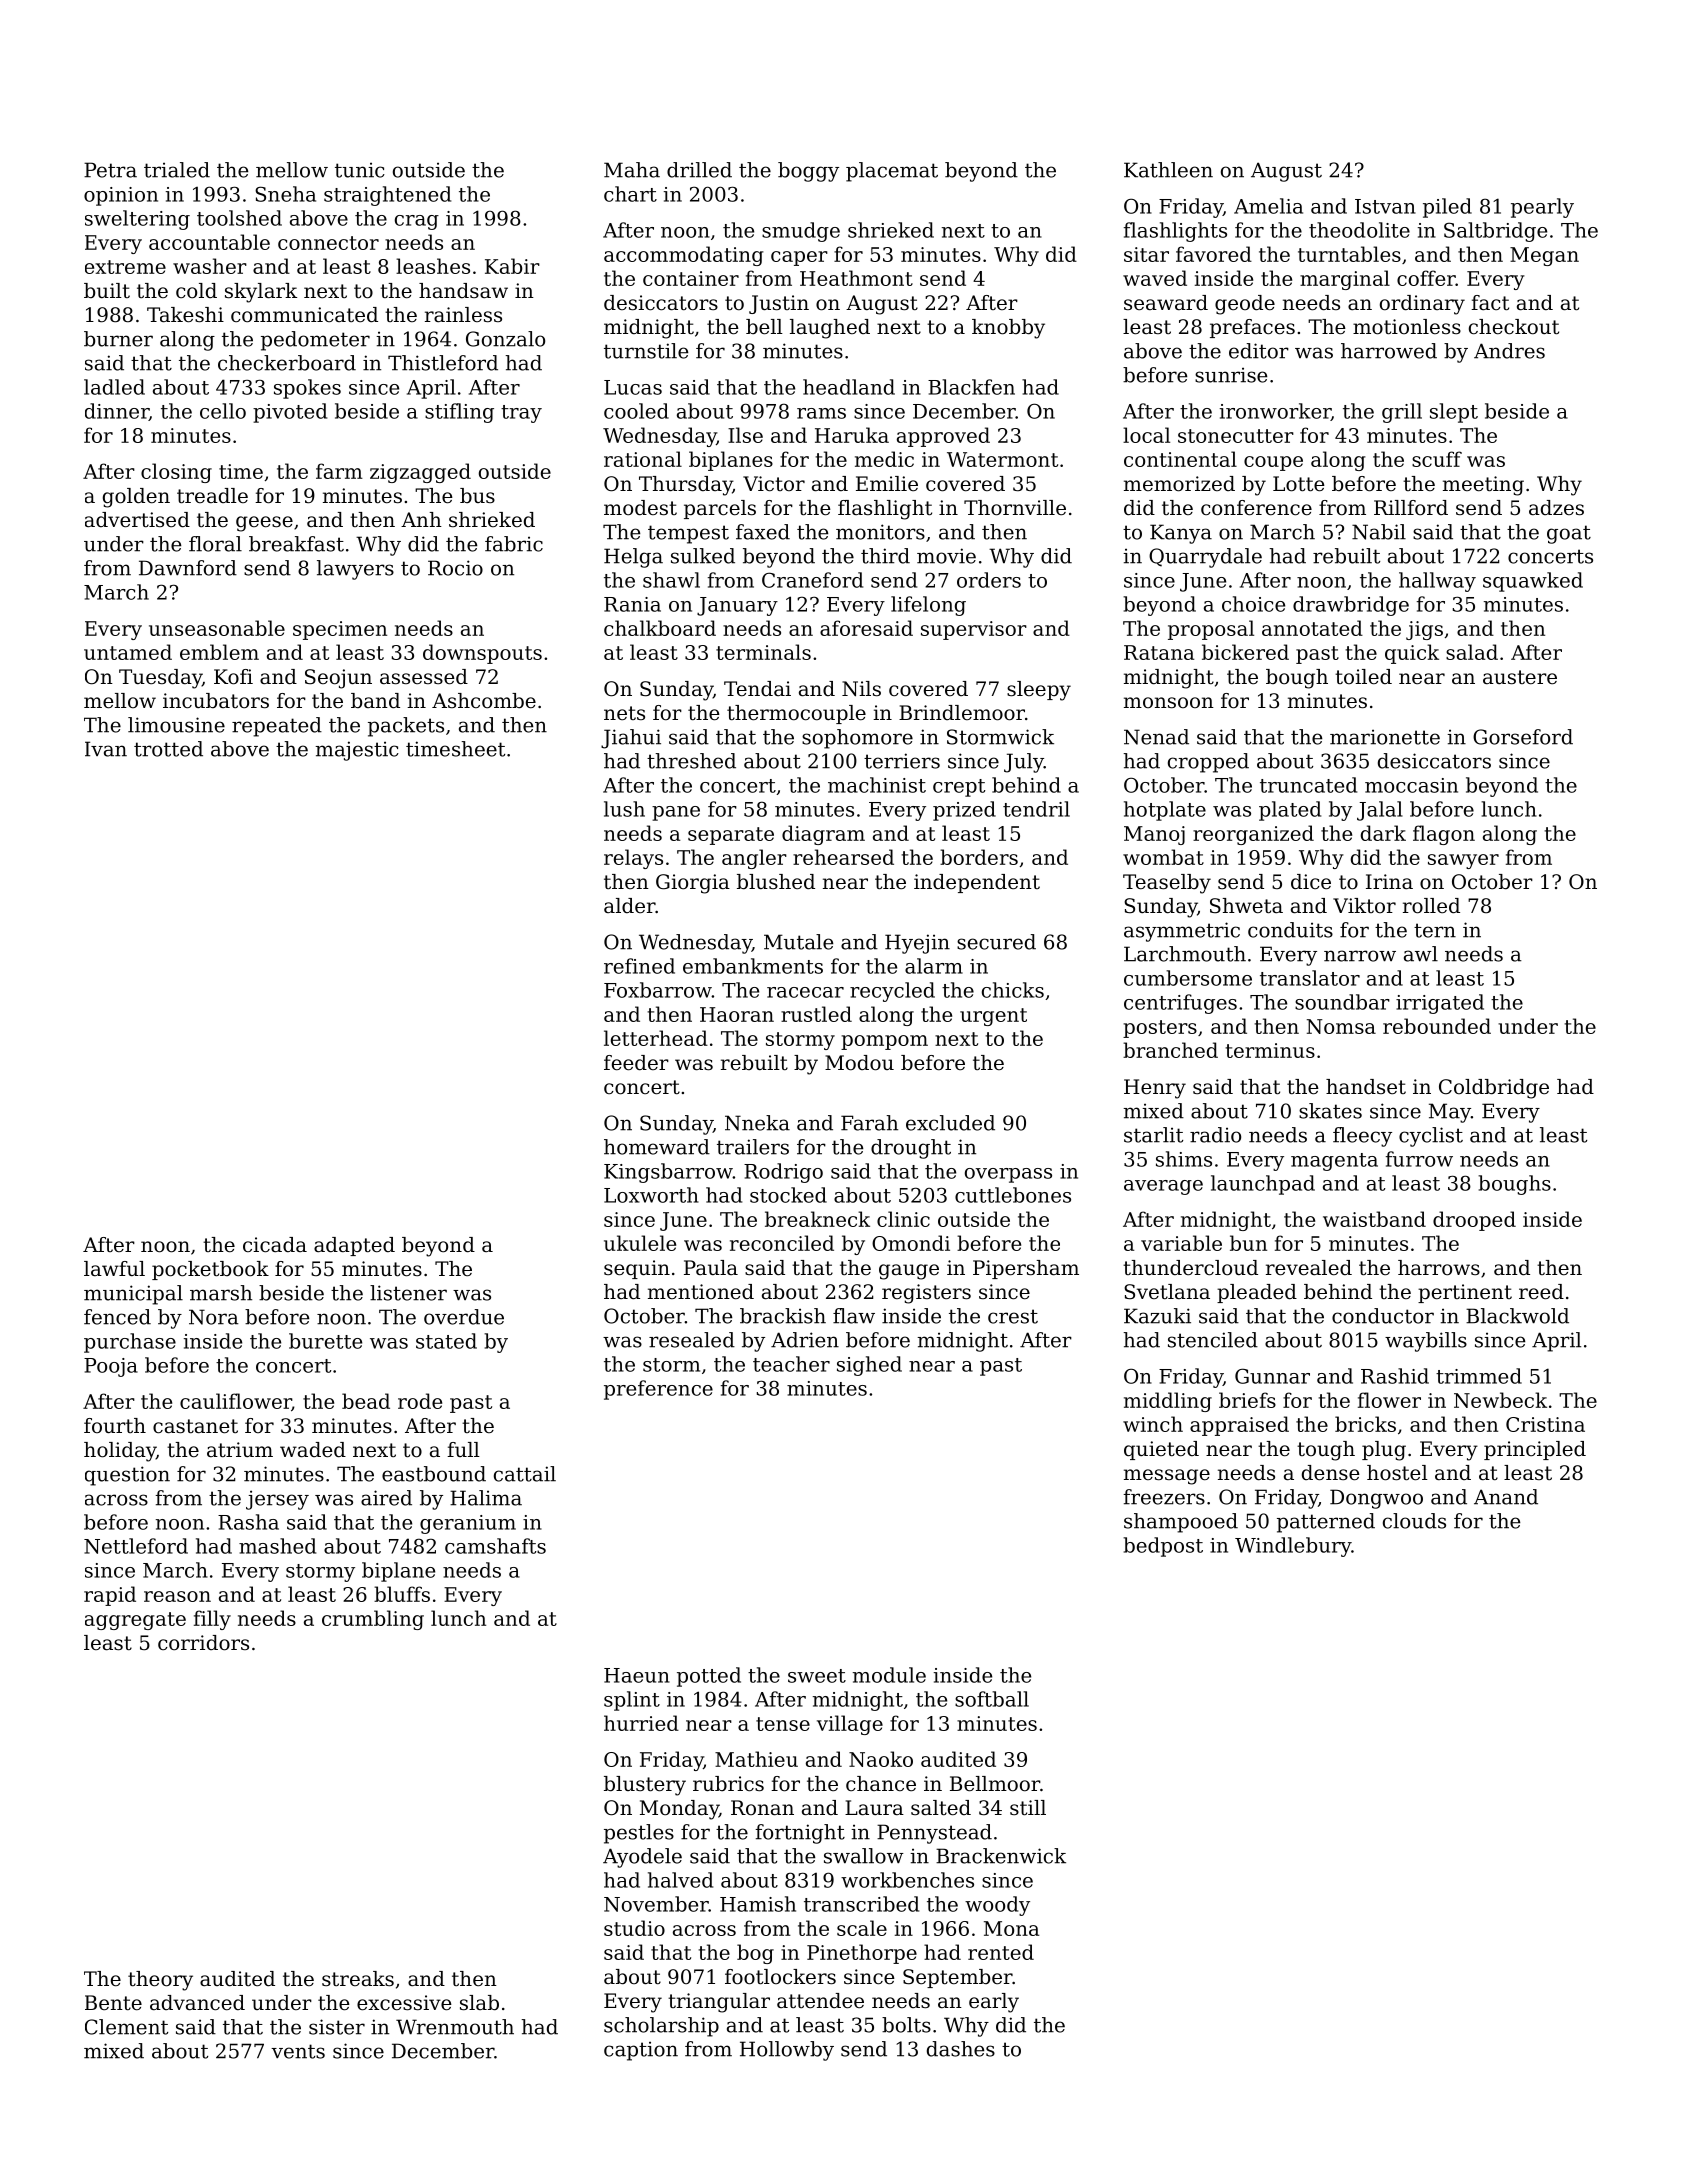 The width and height of the screenshot is (1683, 2178). I want to click on harrowed, so click(1389, 351).
